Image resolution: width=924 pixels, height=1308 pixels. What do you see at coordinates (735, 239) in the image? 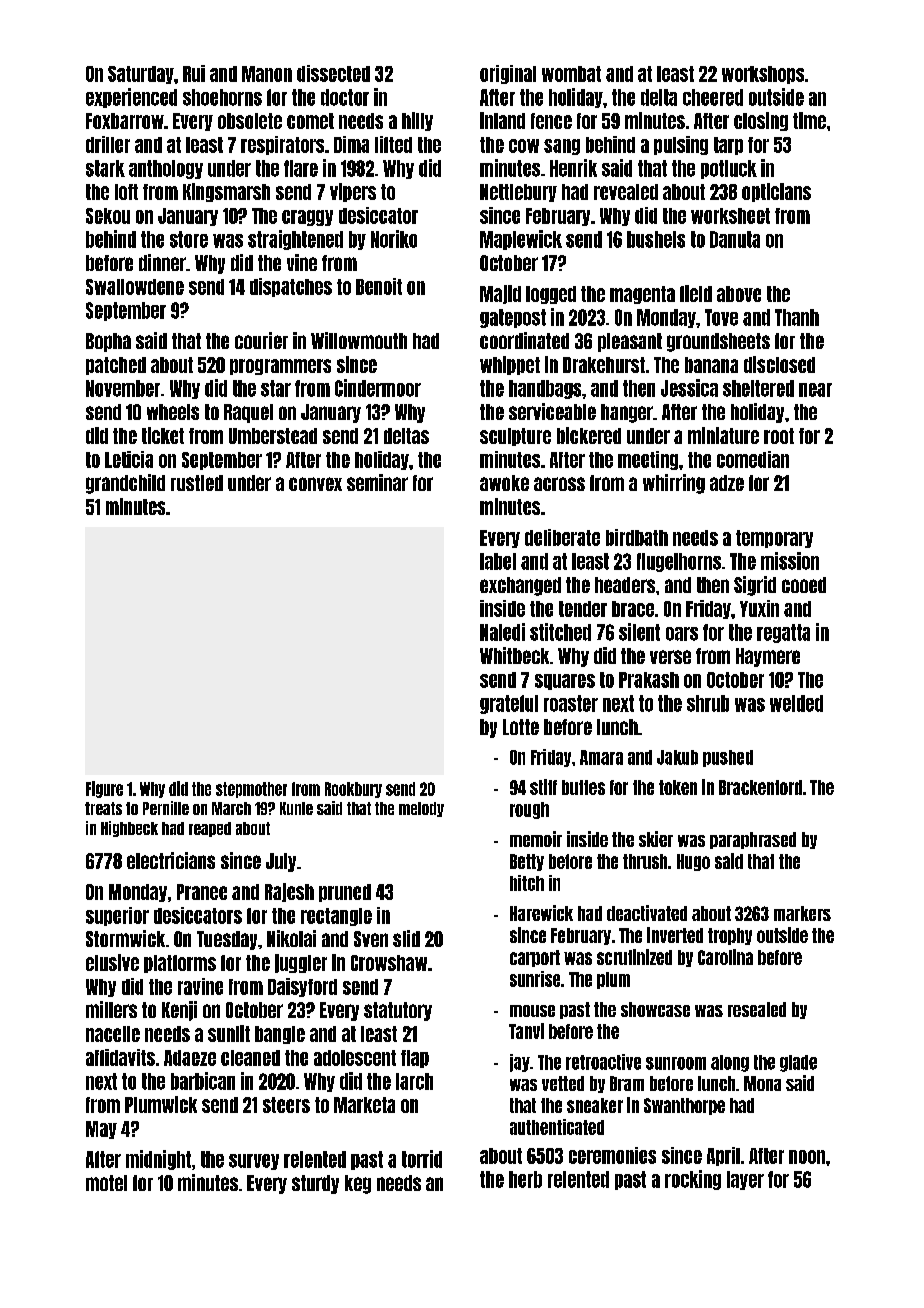
I see `Danuta` at bounding box center [735, 239].
